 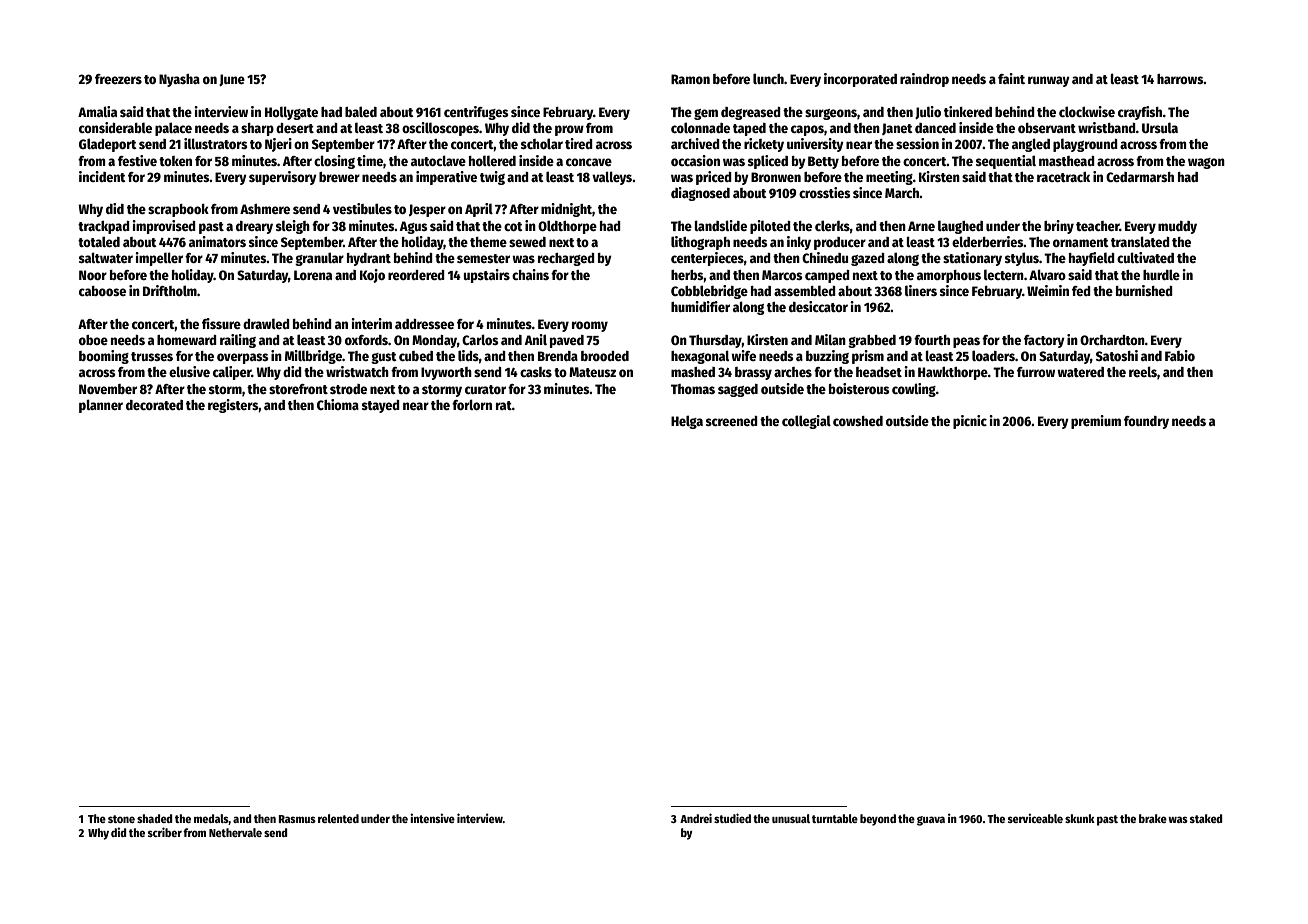 I want to click on Noor, so click(x=93, y=275).
